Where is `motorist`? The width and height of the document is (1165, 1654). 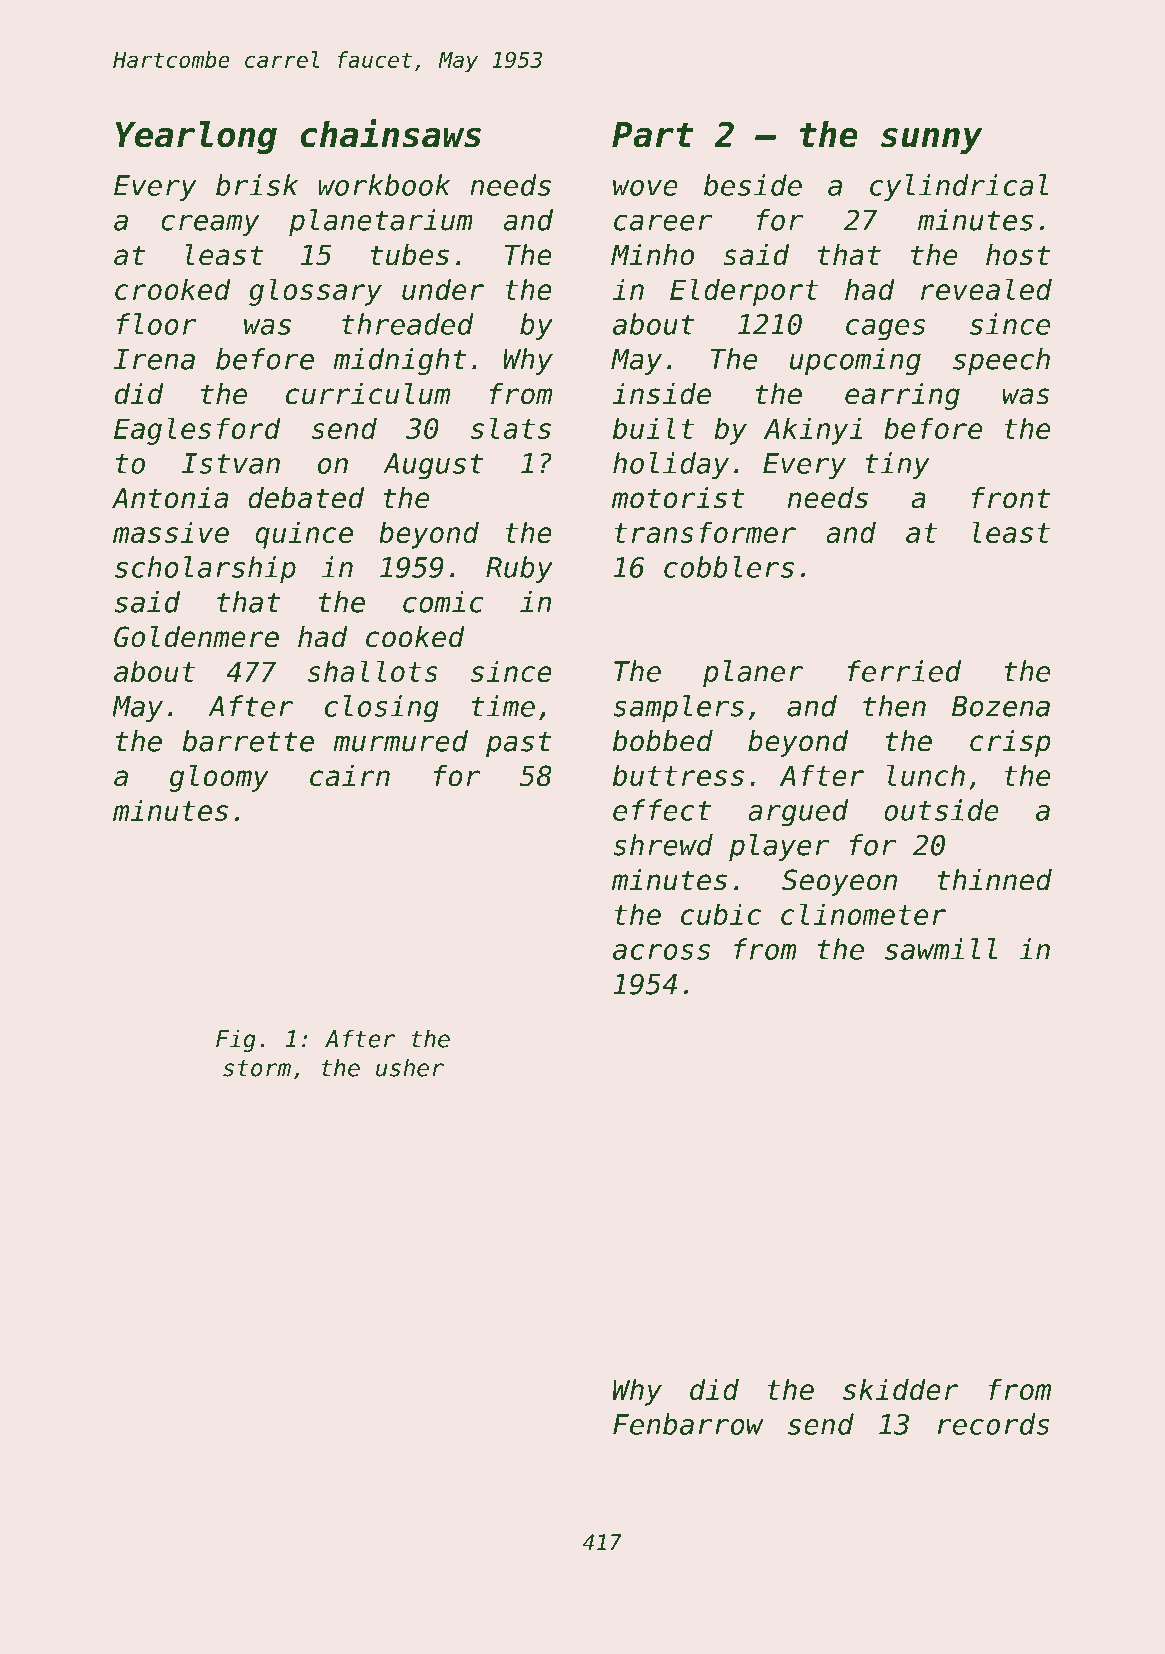 motorist is located at coordinates (678, 498).
